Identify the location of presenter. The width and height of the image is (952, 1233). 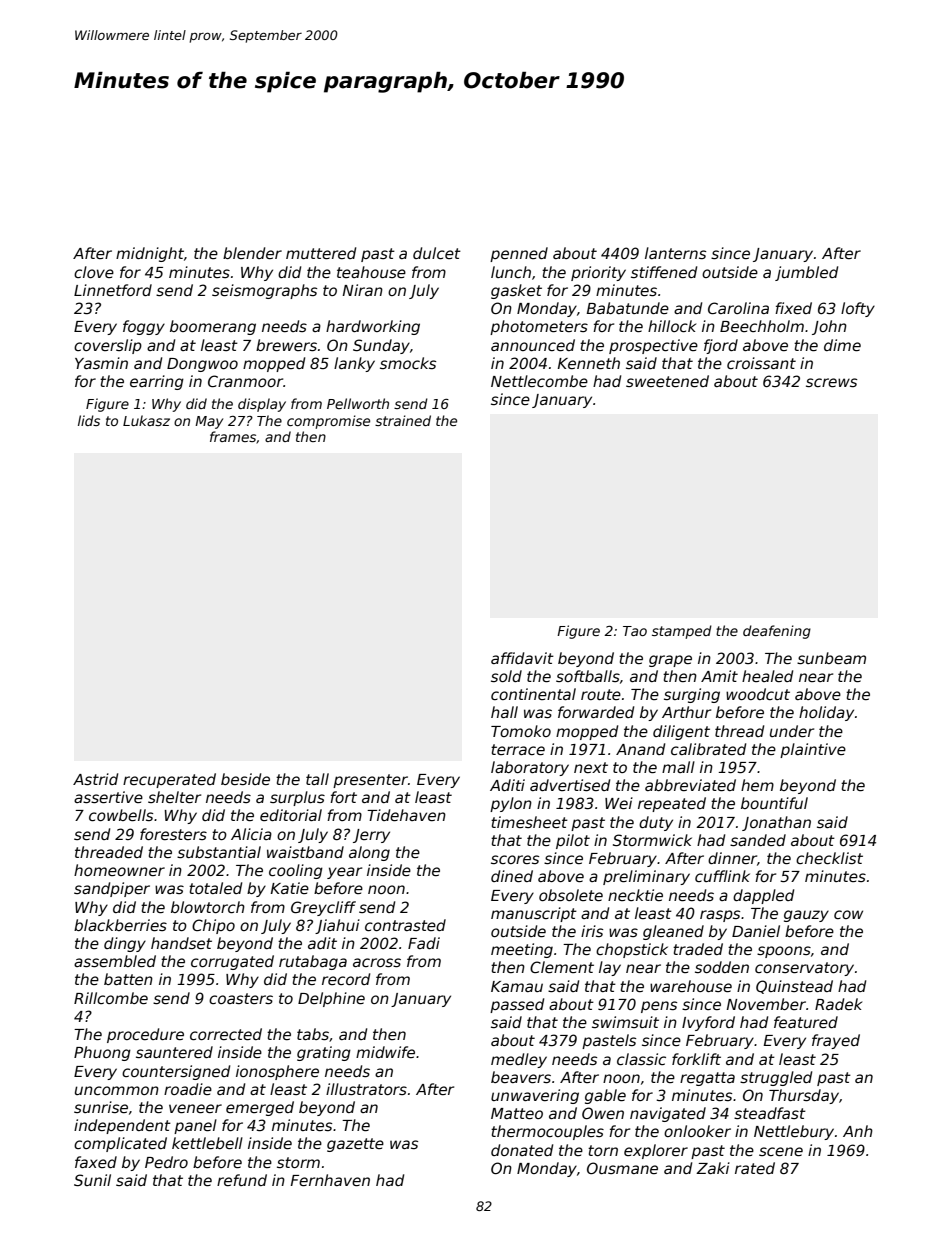
(370, 781).
